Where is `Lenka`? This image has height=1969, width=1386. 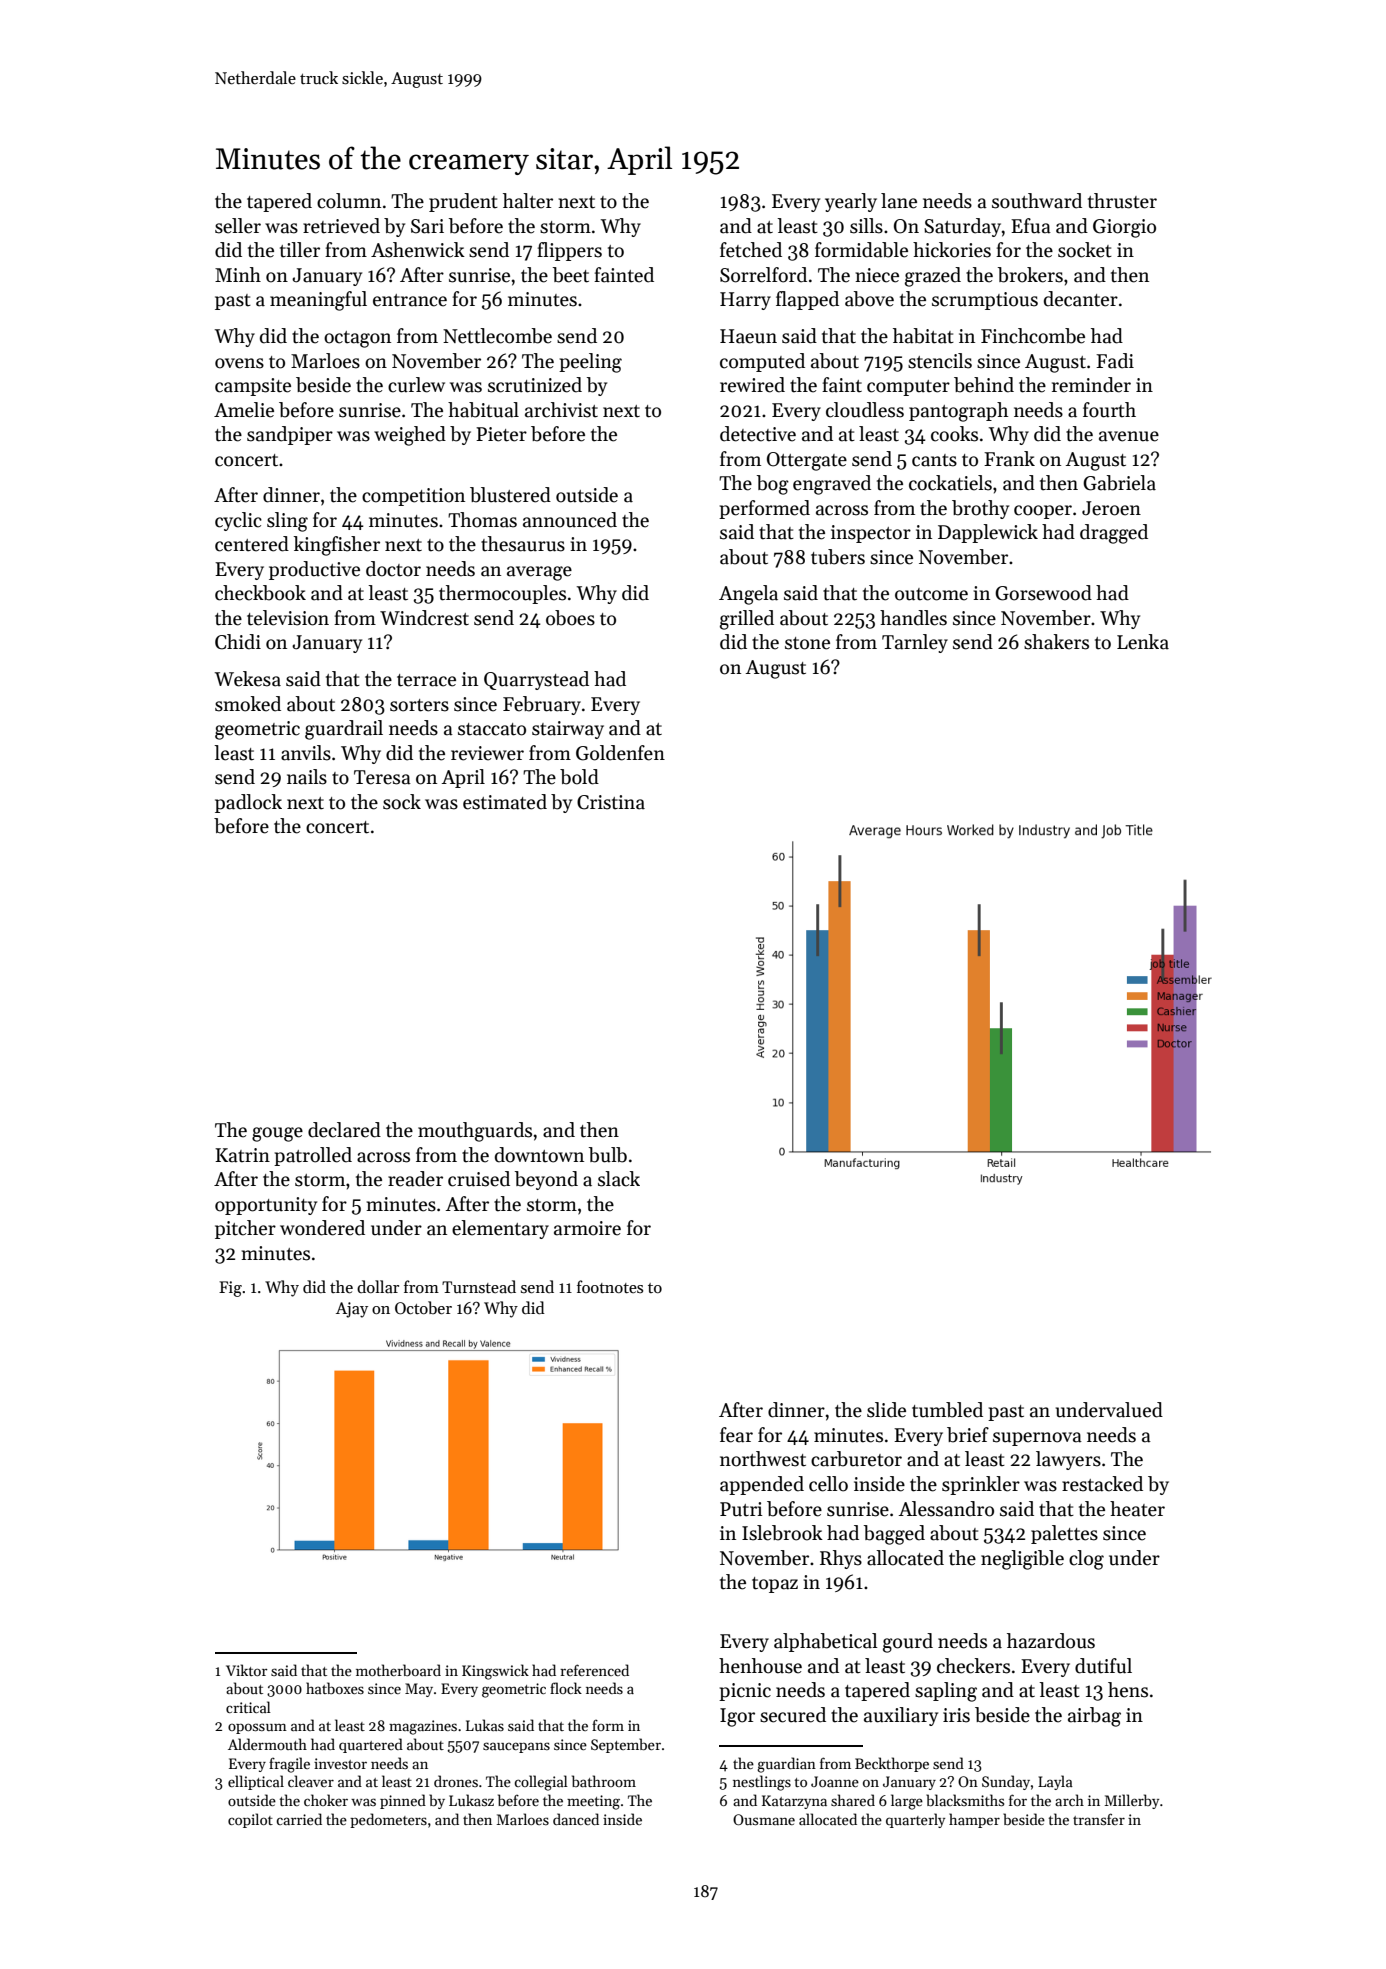 Lenka is located at coordinates (1143, 642).
